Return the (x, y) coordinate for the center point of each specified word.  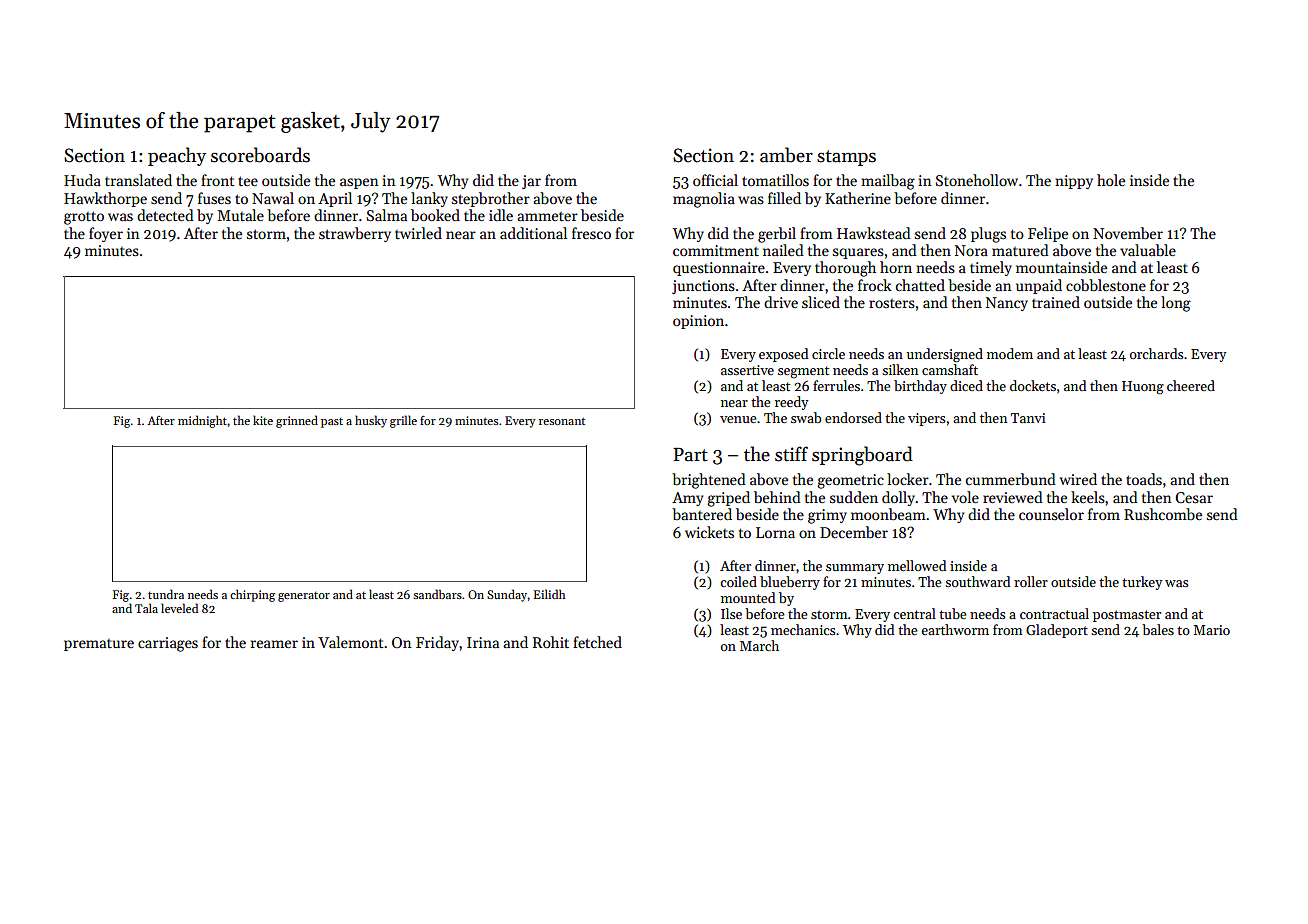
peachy (177, 156)
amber (786, 155)
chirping (252, 595)
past (332, 423)
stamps (846, 158)
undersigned (945, 355)
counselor (1051, 514)
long (1176, 304)
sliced (821, 302)
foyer (106, 234)
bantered (702, 514)
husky (371, 421)
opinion (698, 322)
